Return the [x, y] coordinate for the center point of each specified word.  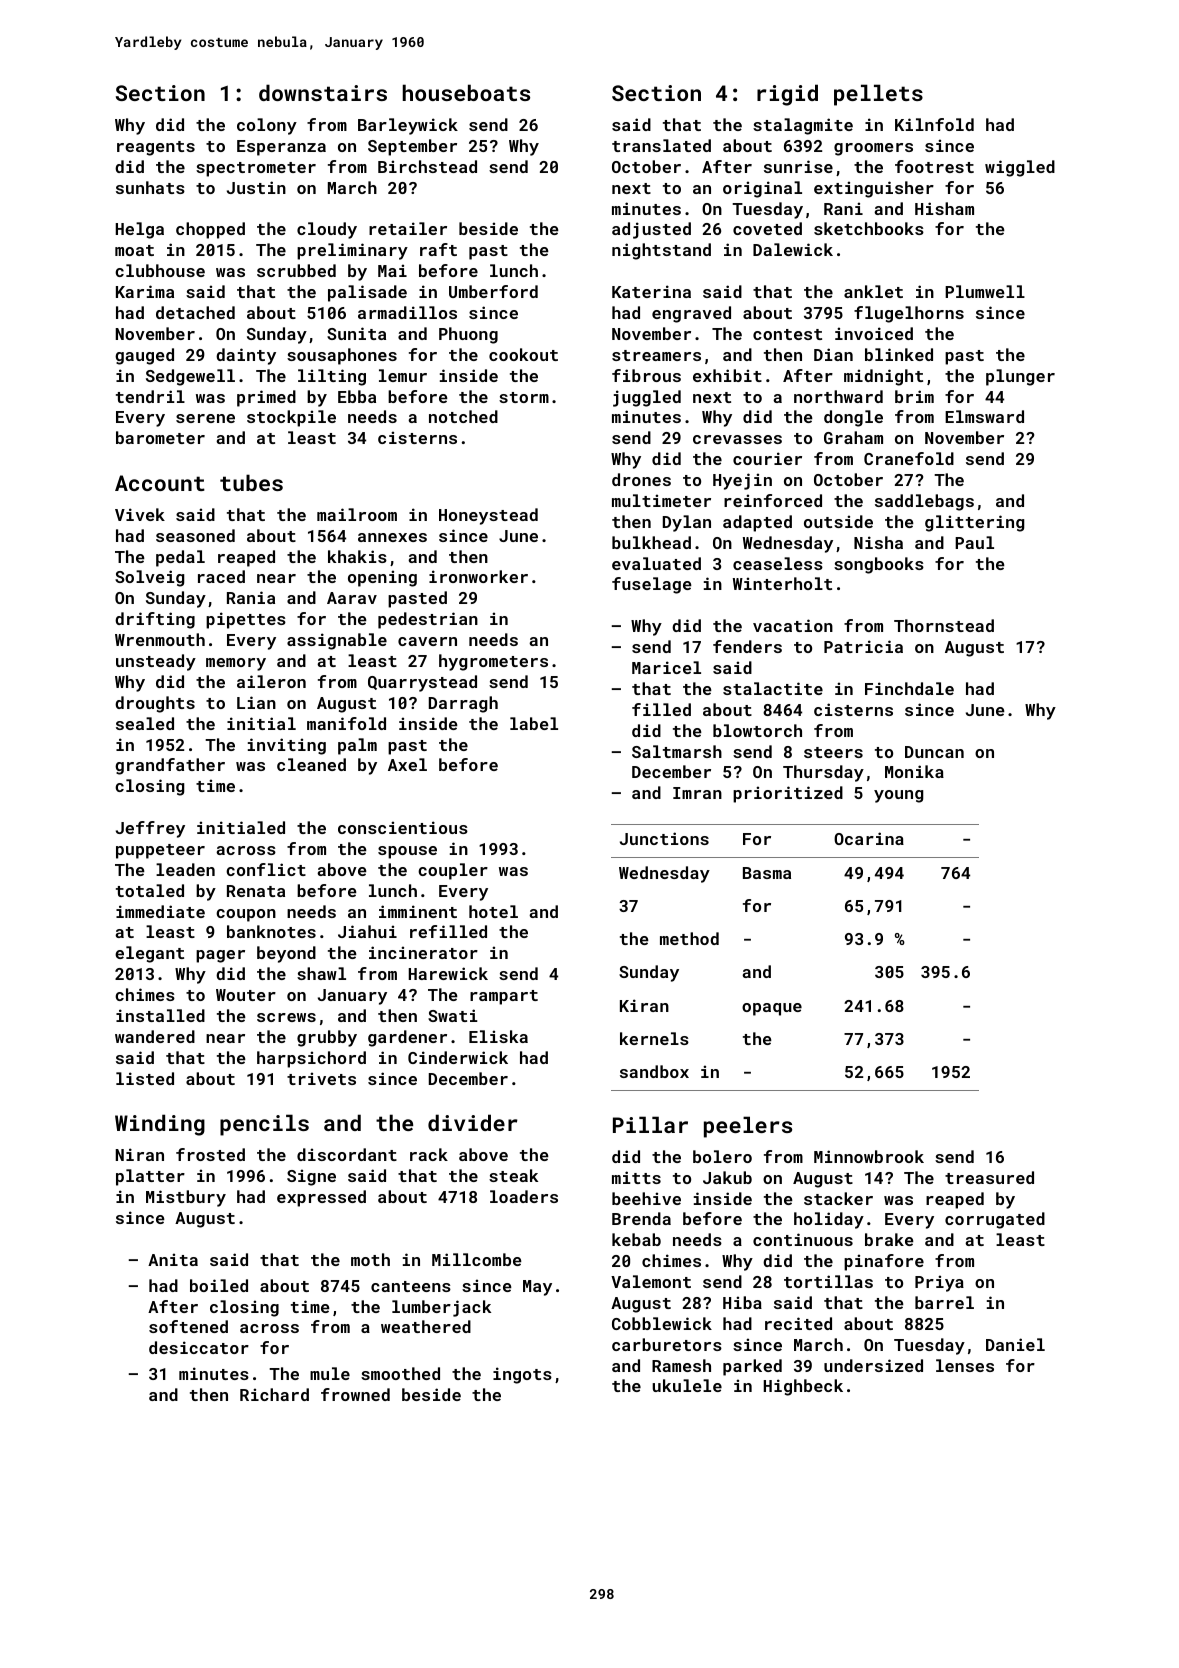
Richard [274, 1394]
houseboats [466, 92]
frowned [355, 1394]
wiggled [1020, 168]
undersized [873, 1365]
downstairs [323, 92]
